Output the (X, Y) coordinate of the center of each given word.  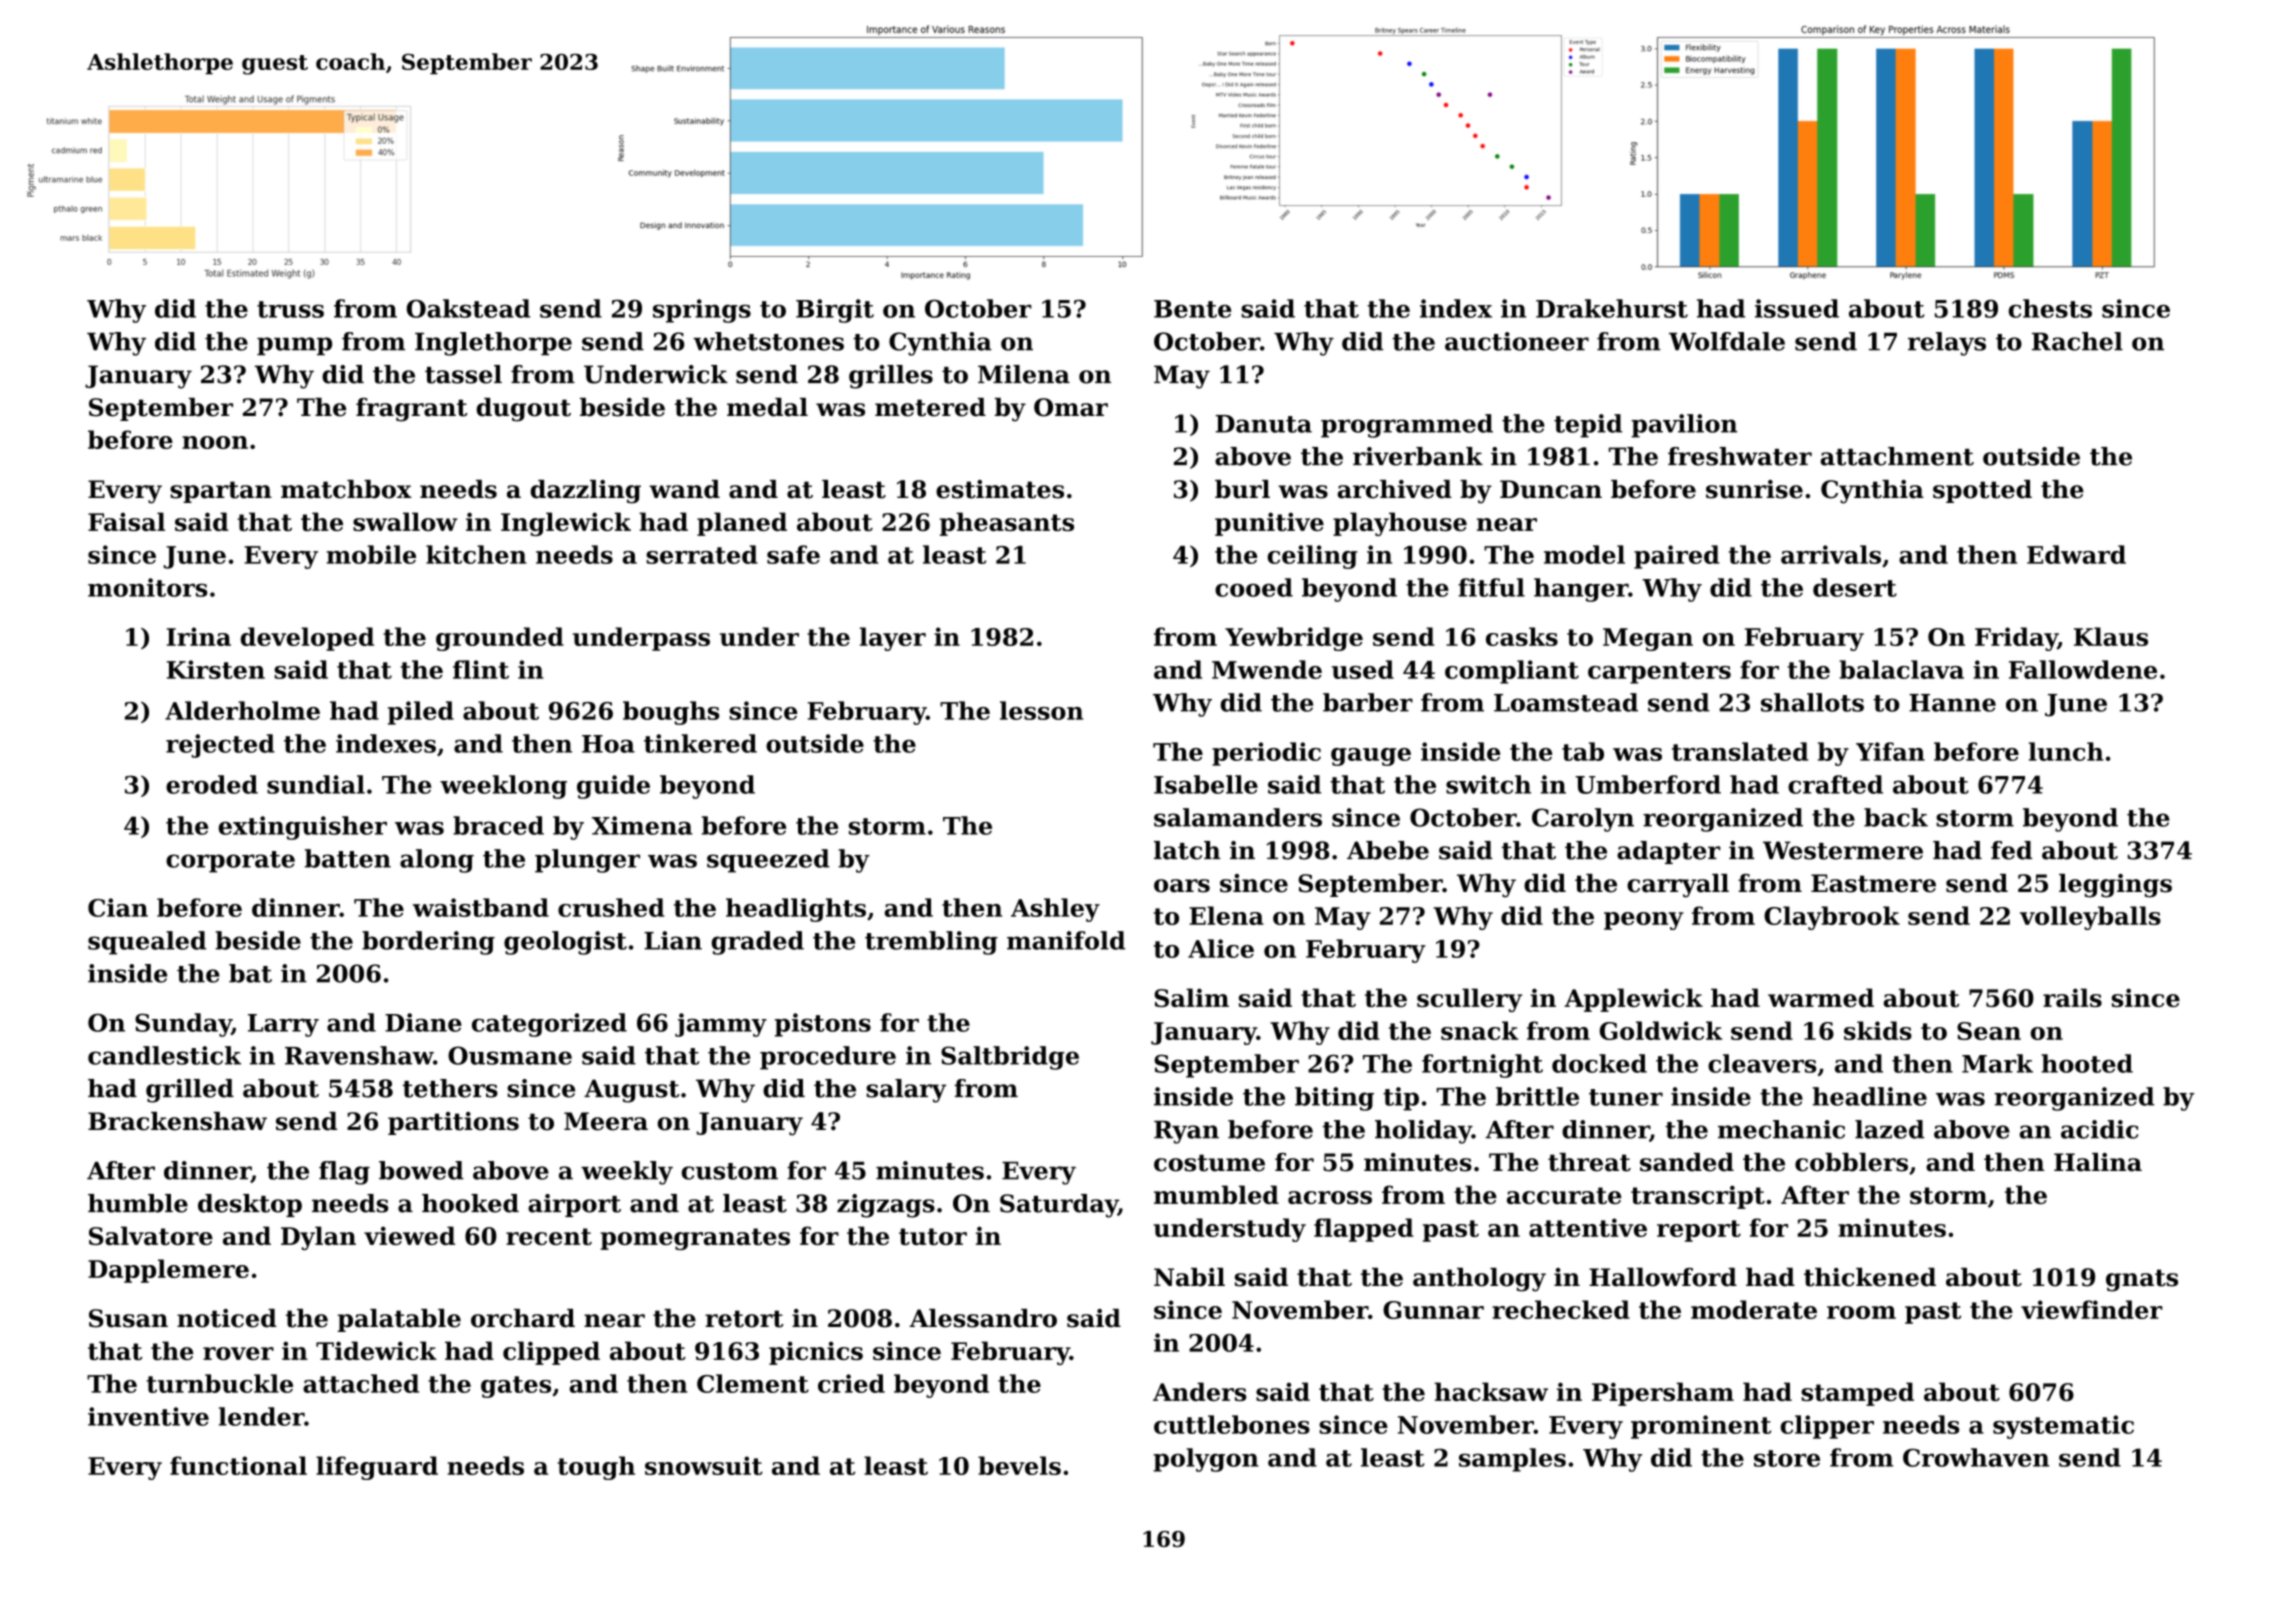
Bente (1192, 309)
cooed (1254, 587)
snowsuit (704, 1465)
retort (744, 1319)
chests (2050, 308)
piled (421, 713)
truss (290, 309)
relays (1947, 344)
